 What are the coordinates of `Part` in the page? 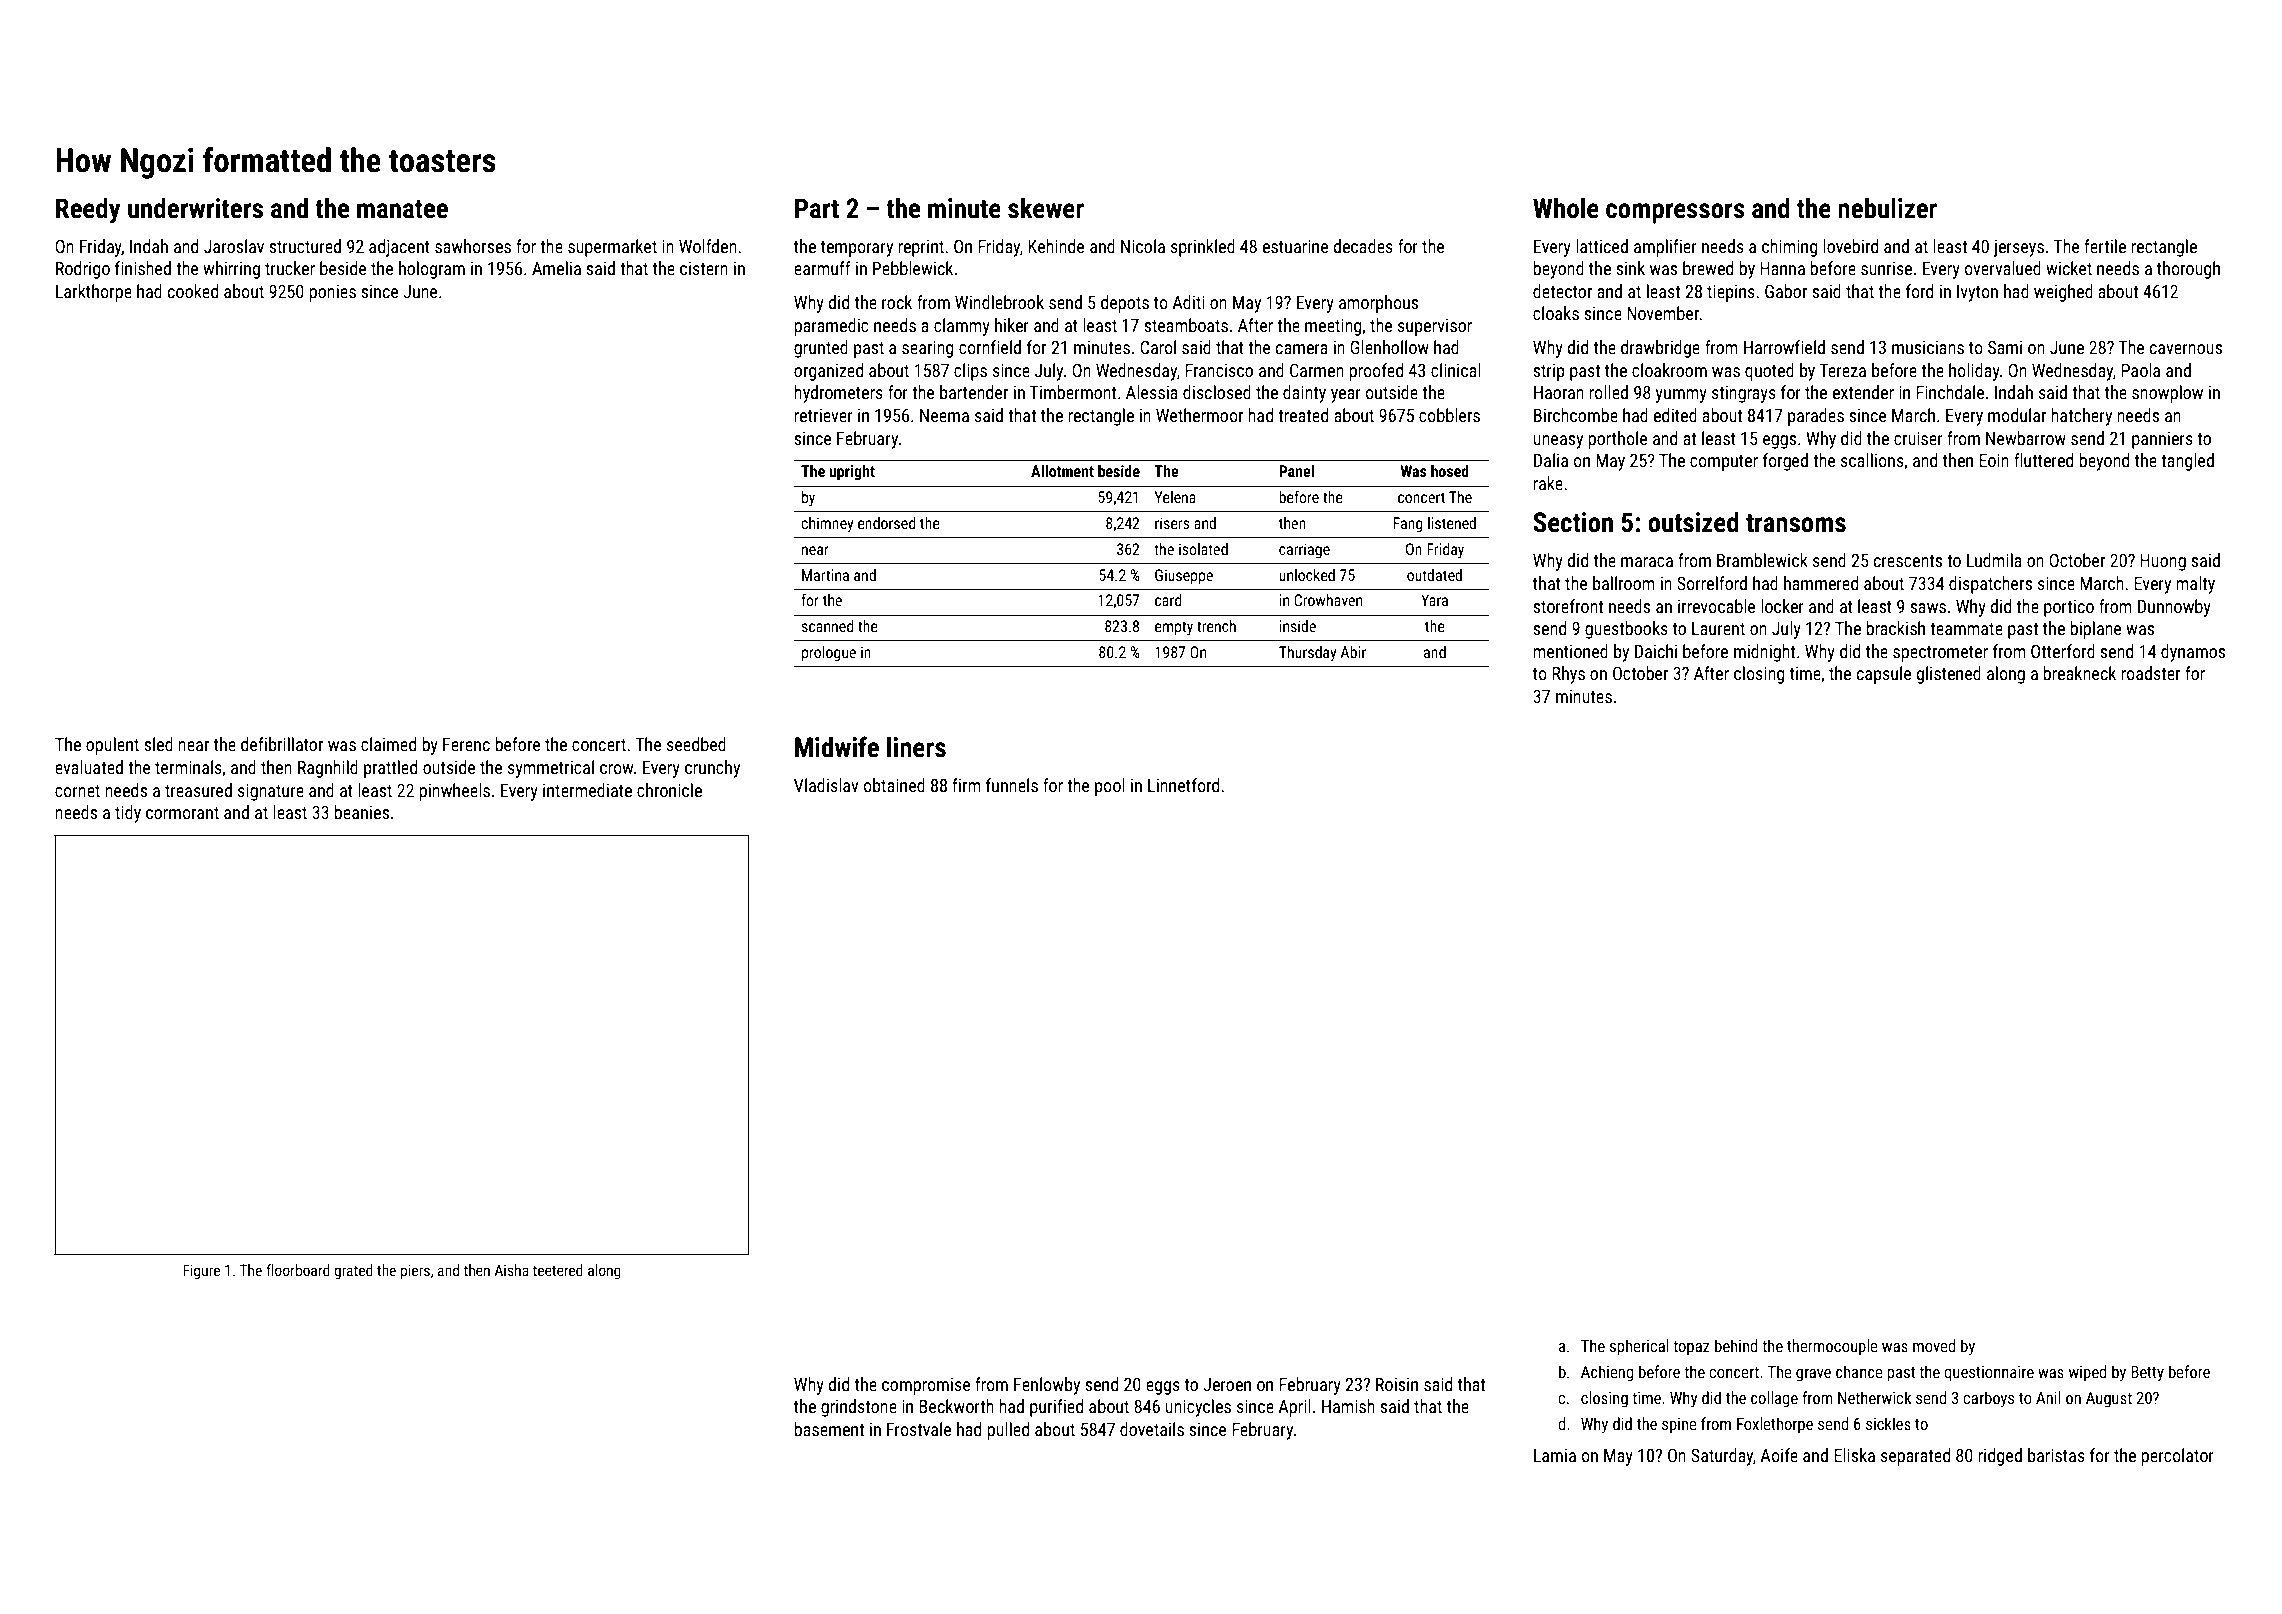 It's located at (817, 208).
